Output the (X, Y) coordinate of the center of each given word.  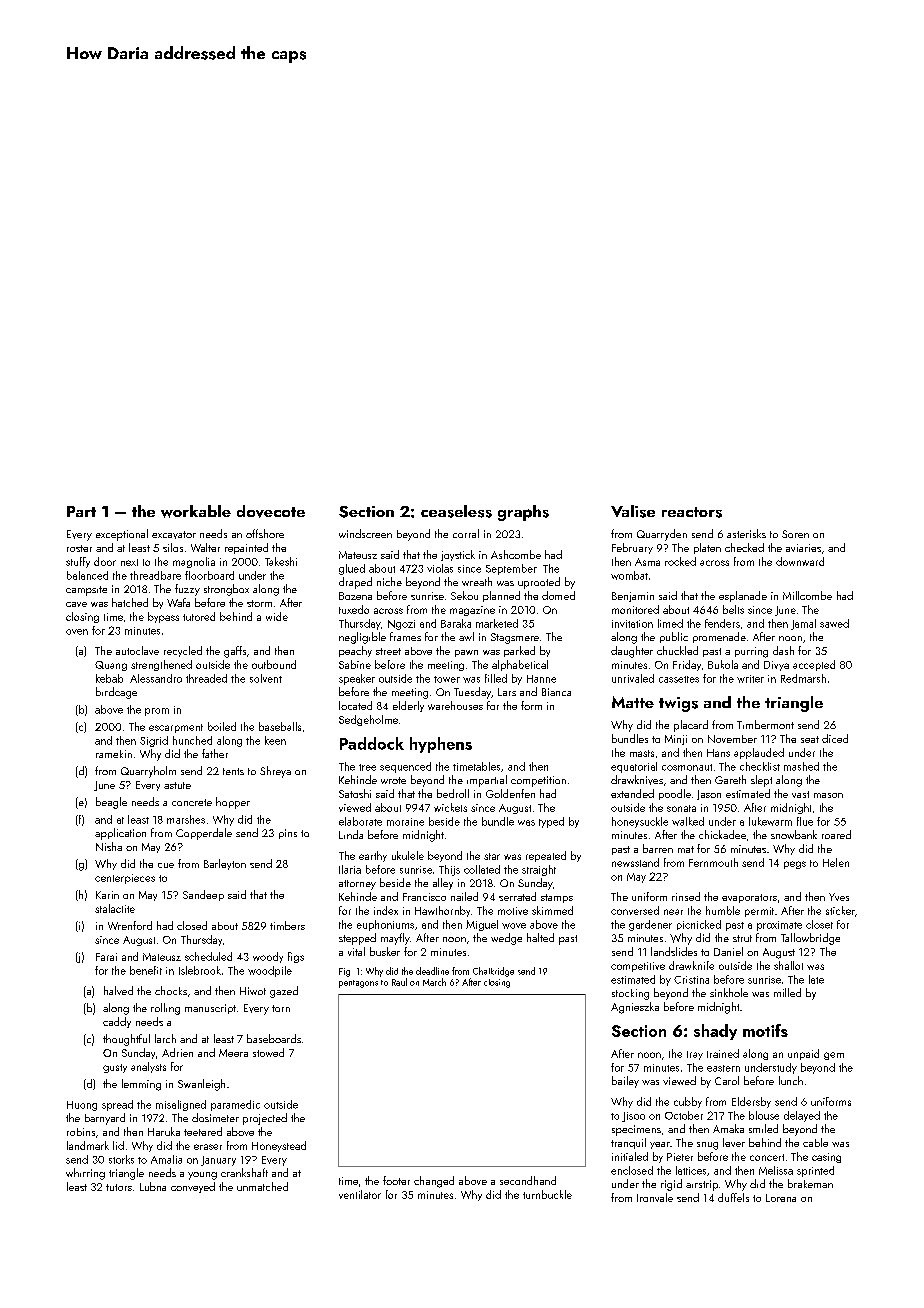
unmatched (262, 1186)
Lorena (781, 1198)
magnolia (194, 562)
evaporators (749, 898)
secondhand (528, 1180)
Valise (633, 511)
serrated (517, 896)
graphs (523, 513)
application (120, 834)
